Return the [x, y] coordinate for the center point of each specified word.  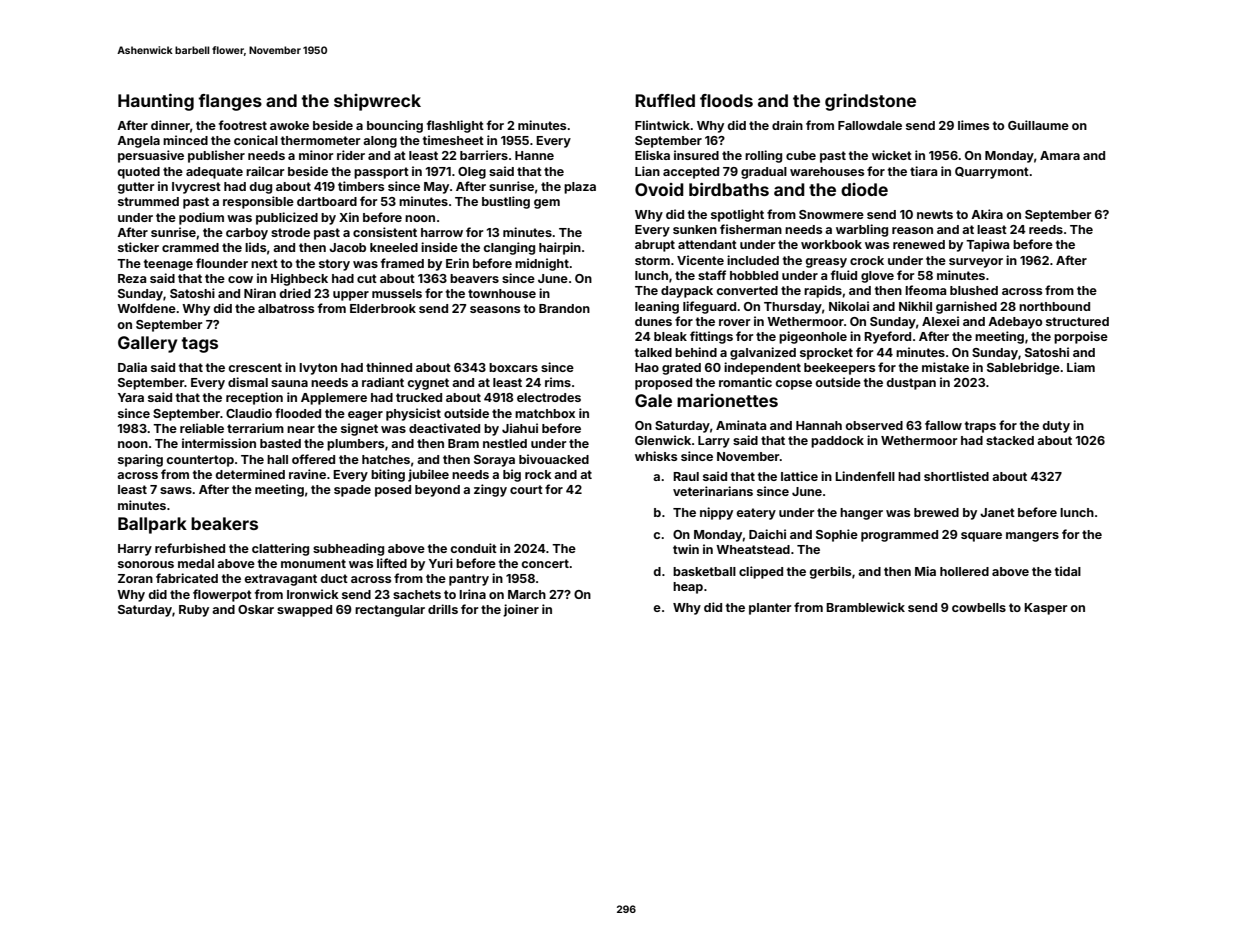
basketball [704, 571]
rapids [823, 291]
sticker [138, 247]
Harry [135, 550]
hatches [386, 459]
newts [935, 214]
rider [351, 155]
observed [874, 425]
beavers [474, 278]
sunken [695, 229]
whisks [656, 456]
